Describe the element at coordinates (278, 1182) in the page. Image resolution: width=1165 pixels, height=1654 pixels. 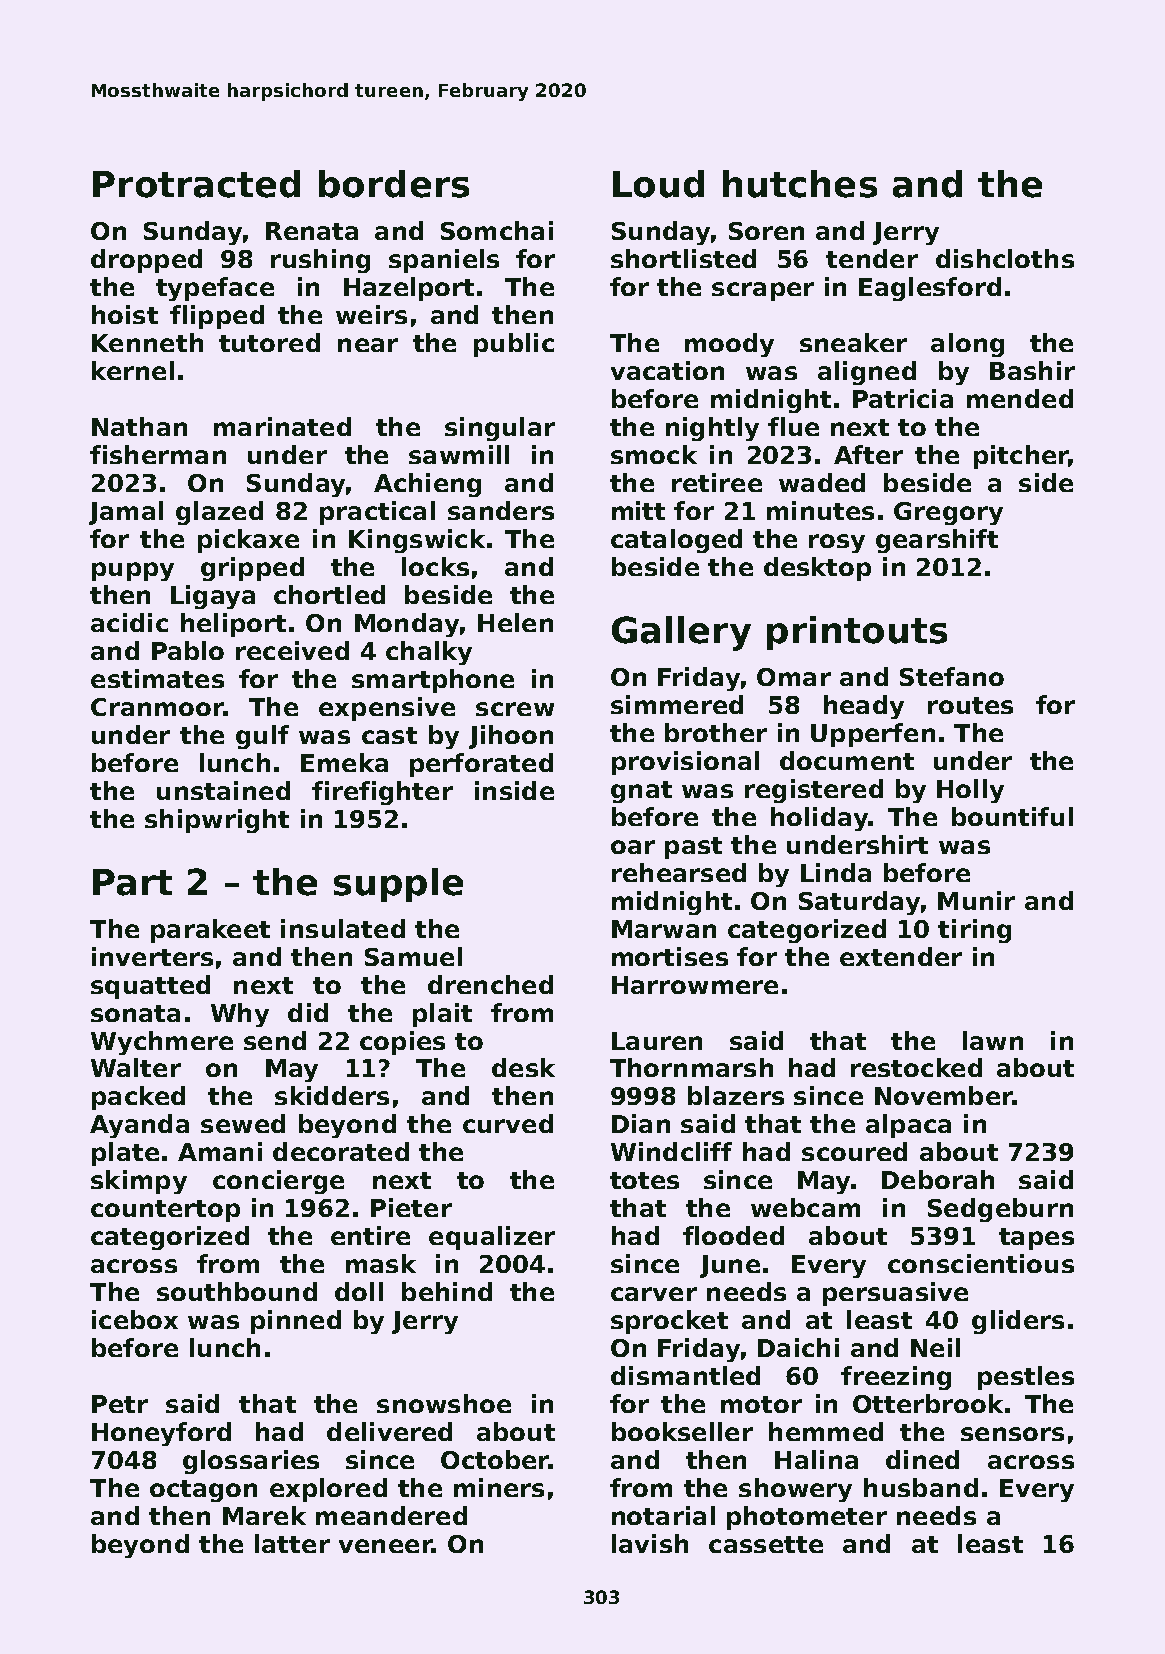
I see `concierge` at that location.
